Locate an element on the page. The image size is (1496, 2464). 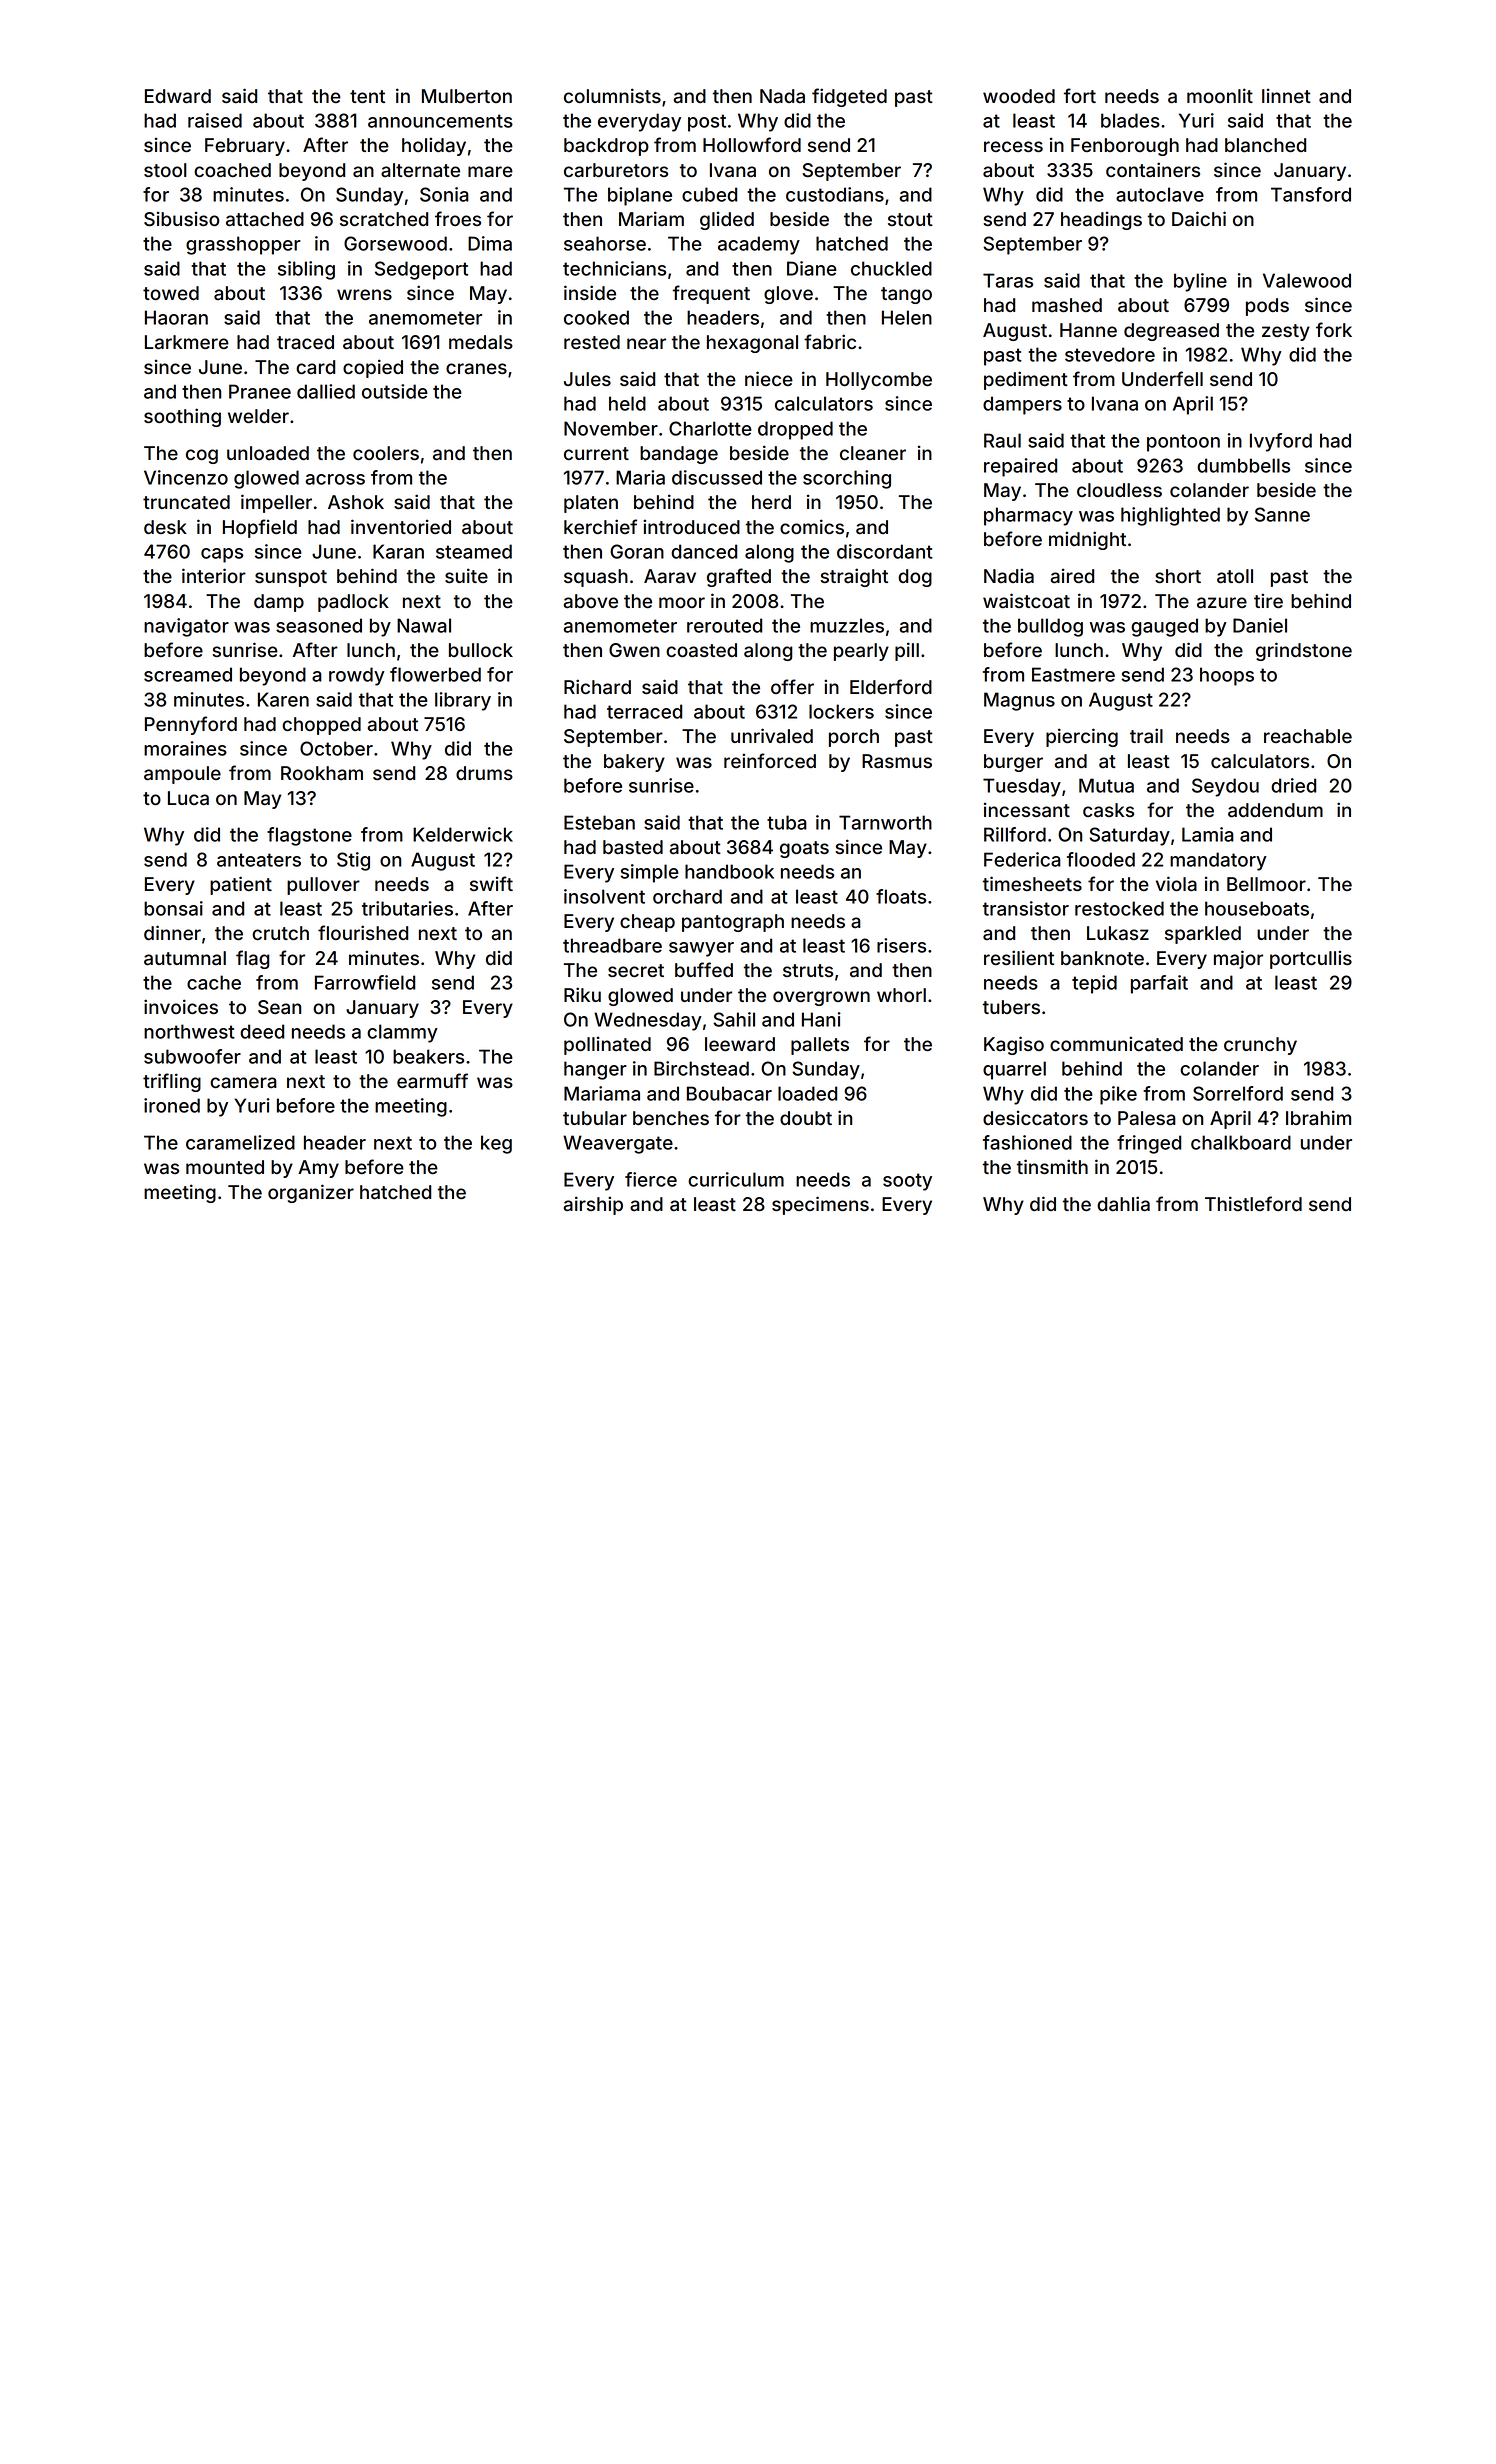
tent is located at coordinates (367, 96).
